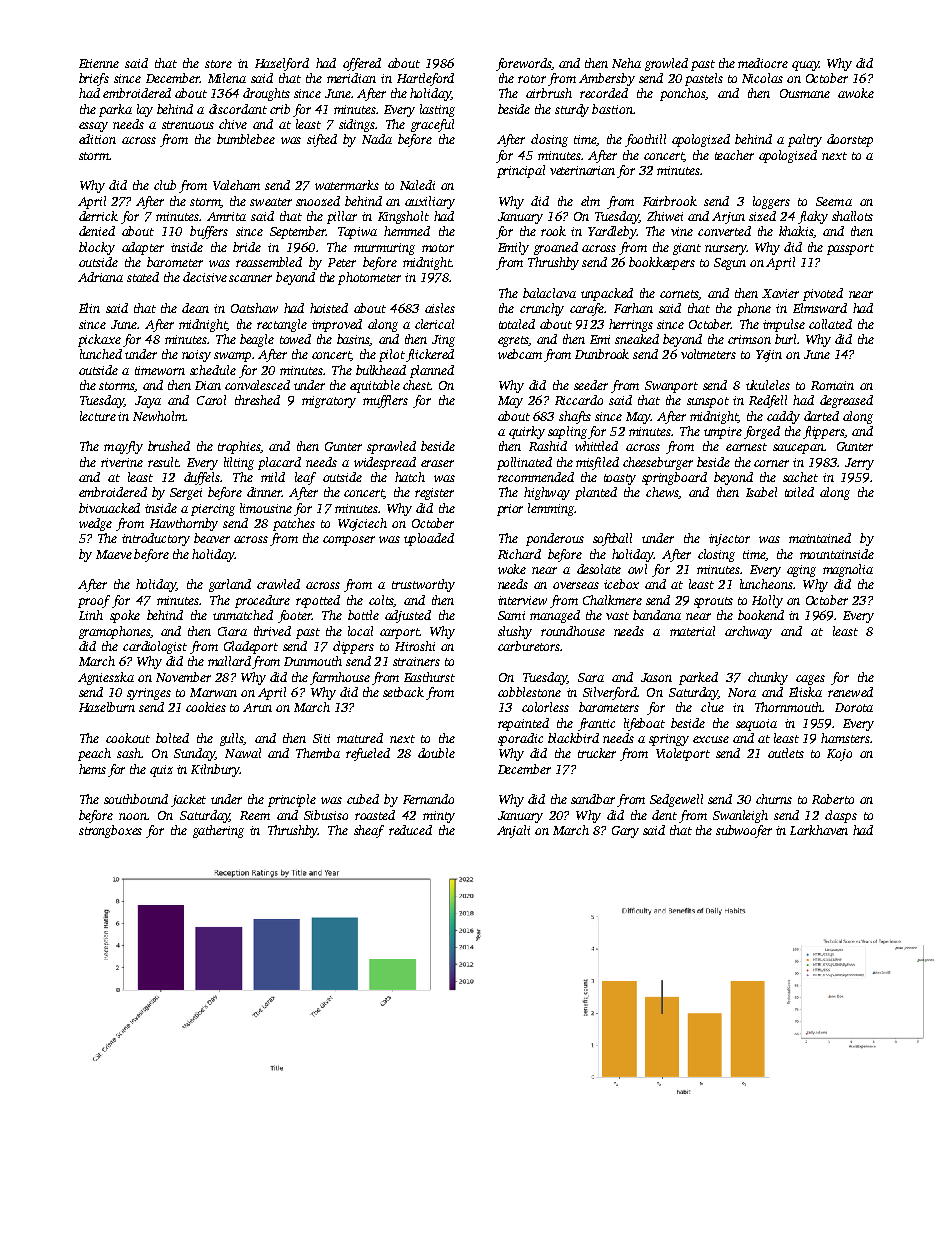 The height and width of the image is (1233, 952). What do you see at coordinates (305, 478) in the image?
I see `leaf` at bounding box center [305, 478].
